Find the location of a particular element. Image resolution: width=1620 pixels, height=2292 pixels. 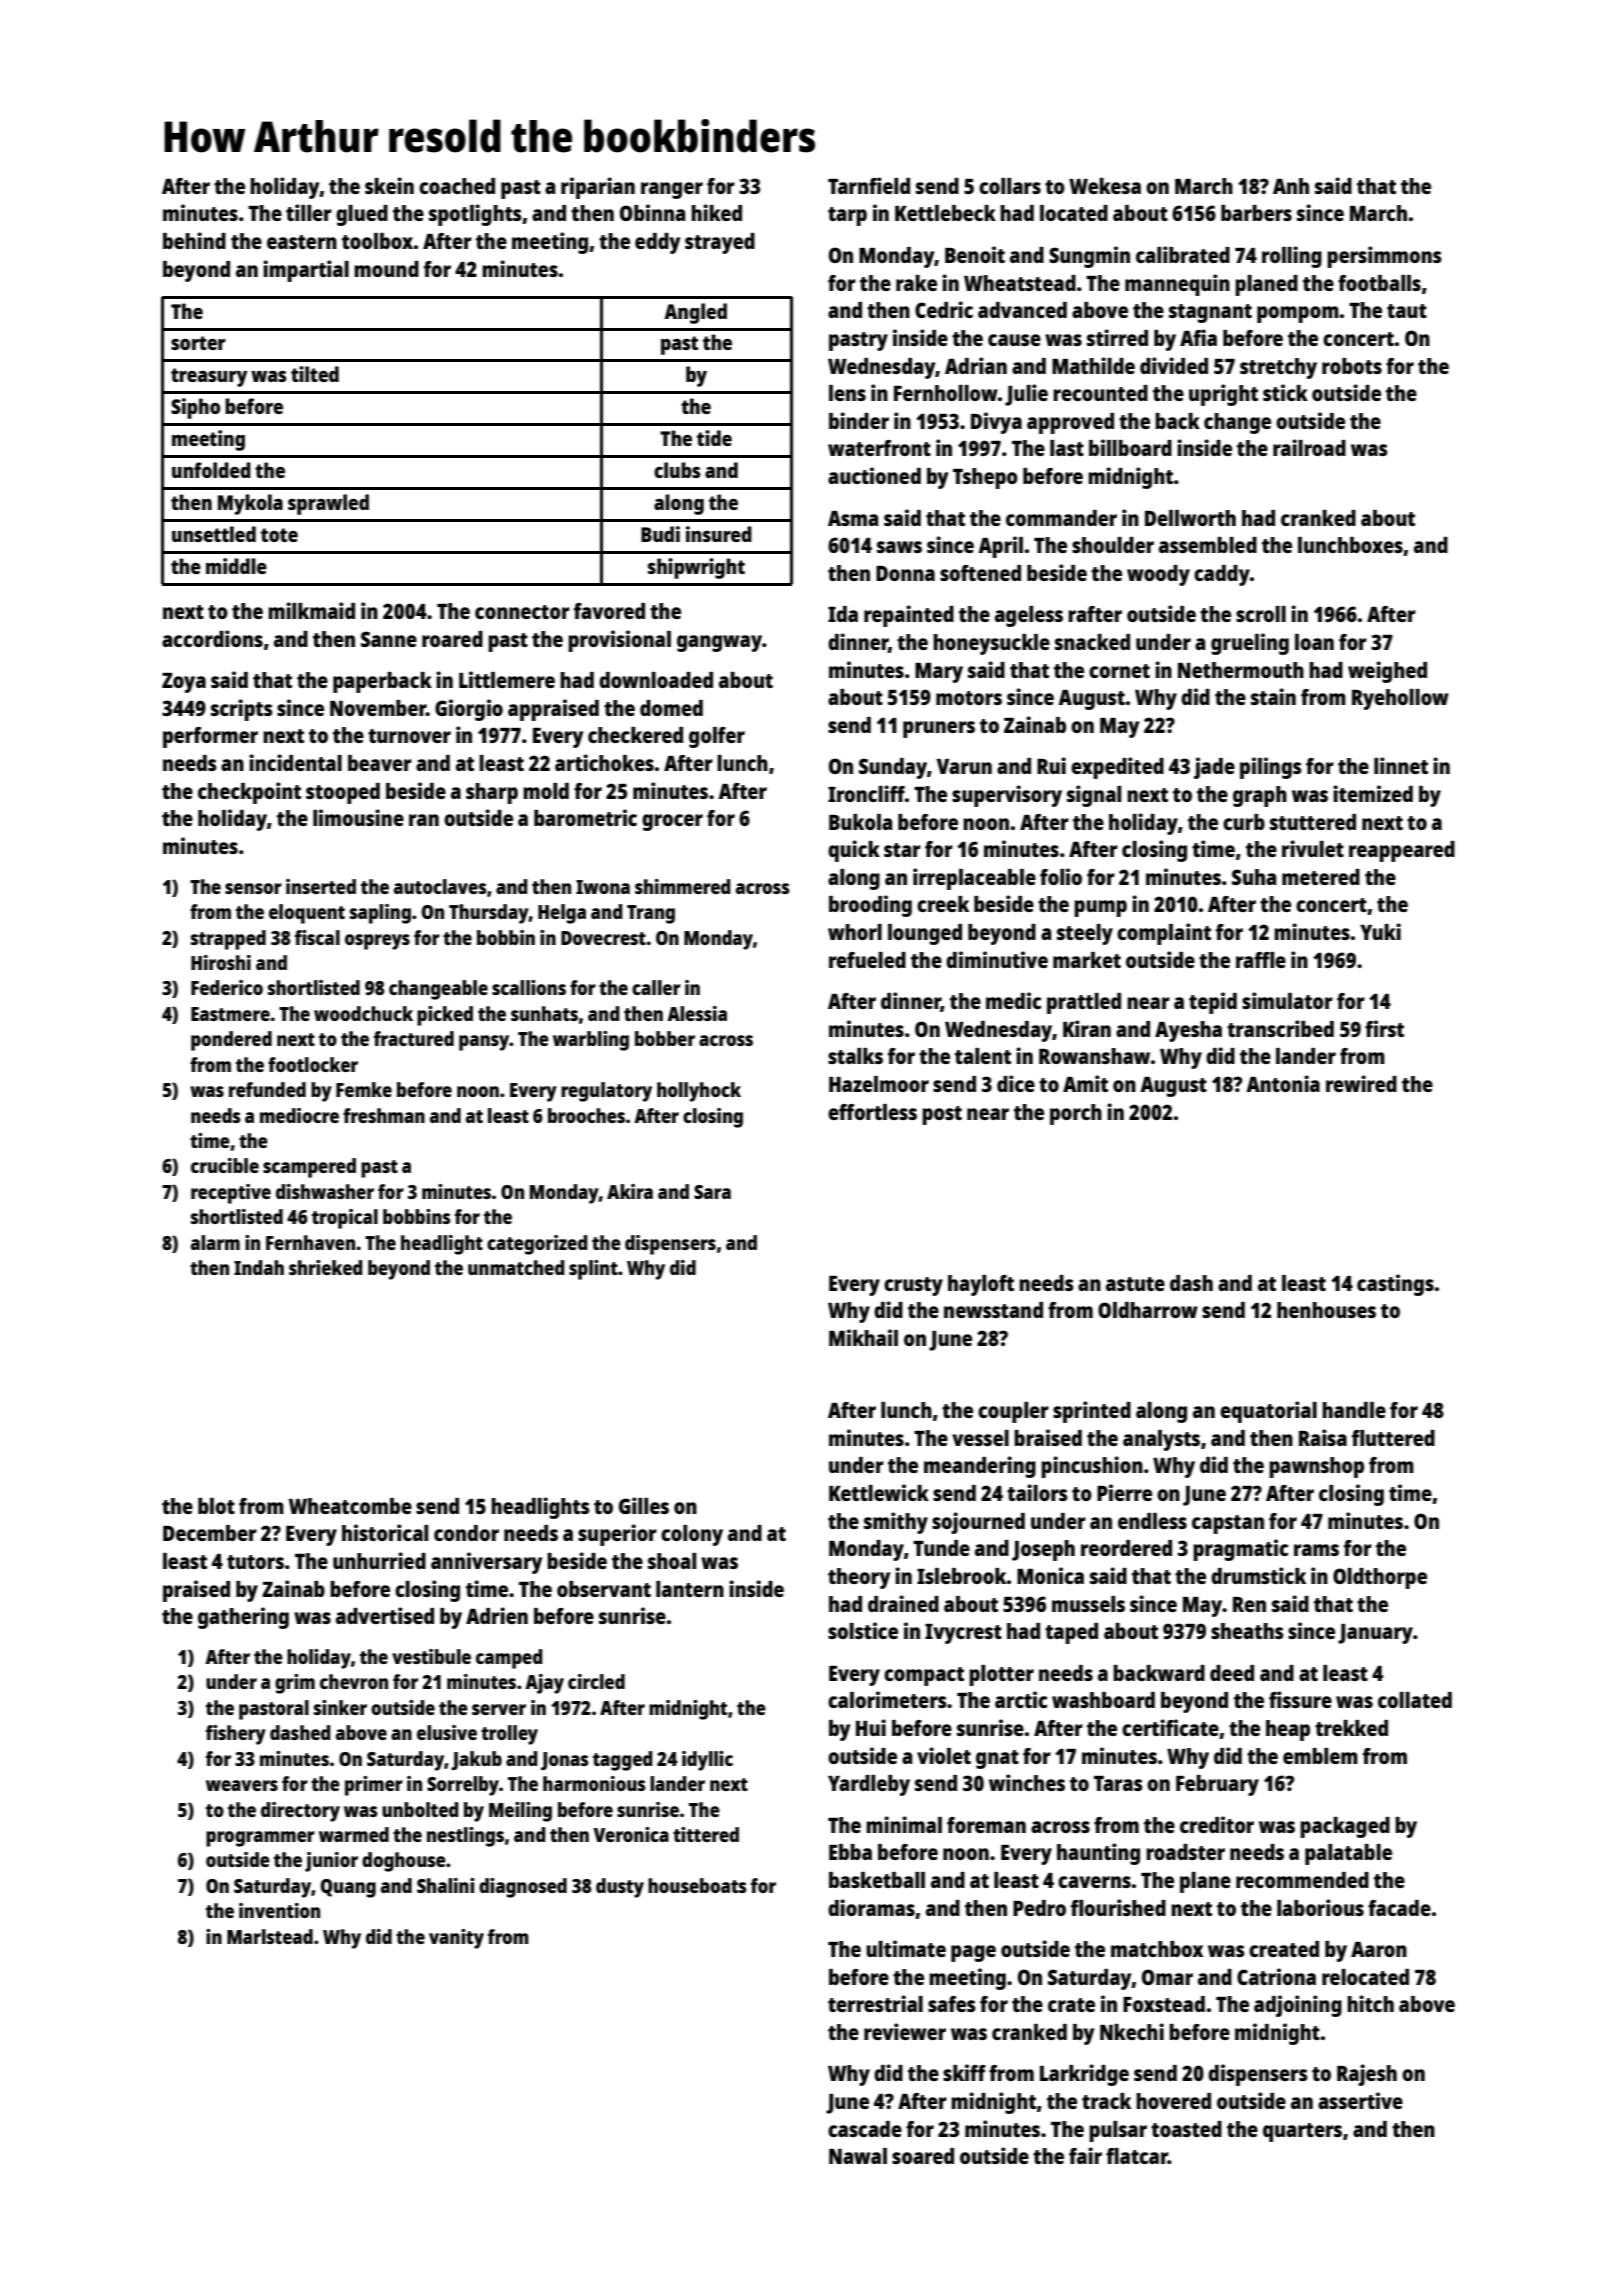

November is located at coordinates (378, 708).
